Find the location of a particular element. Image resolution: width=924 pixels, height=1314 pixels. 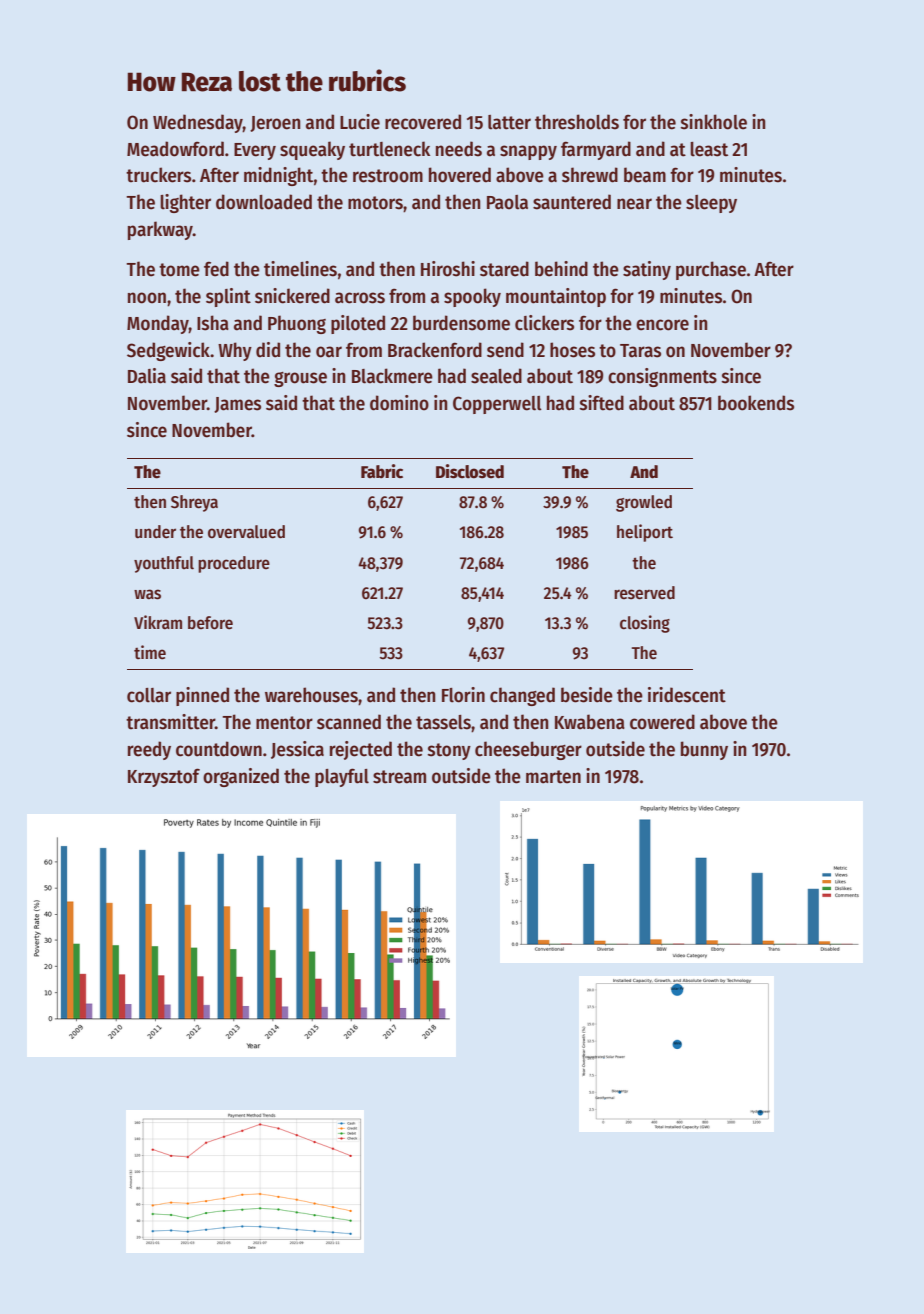

heliport is located at coordinates (645, 533).
